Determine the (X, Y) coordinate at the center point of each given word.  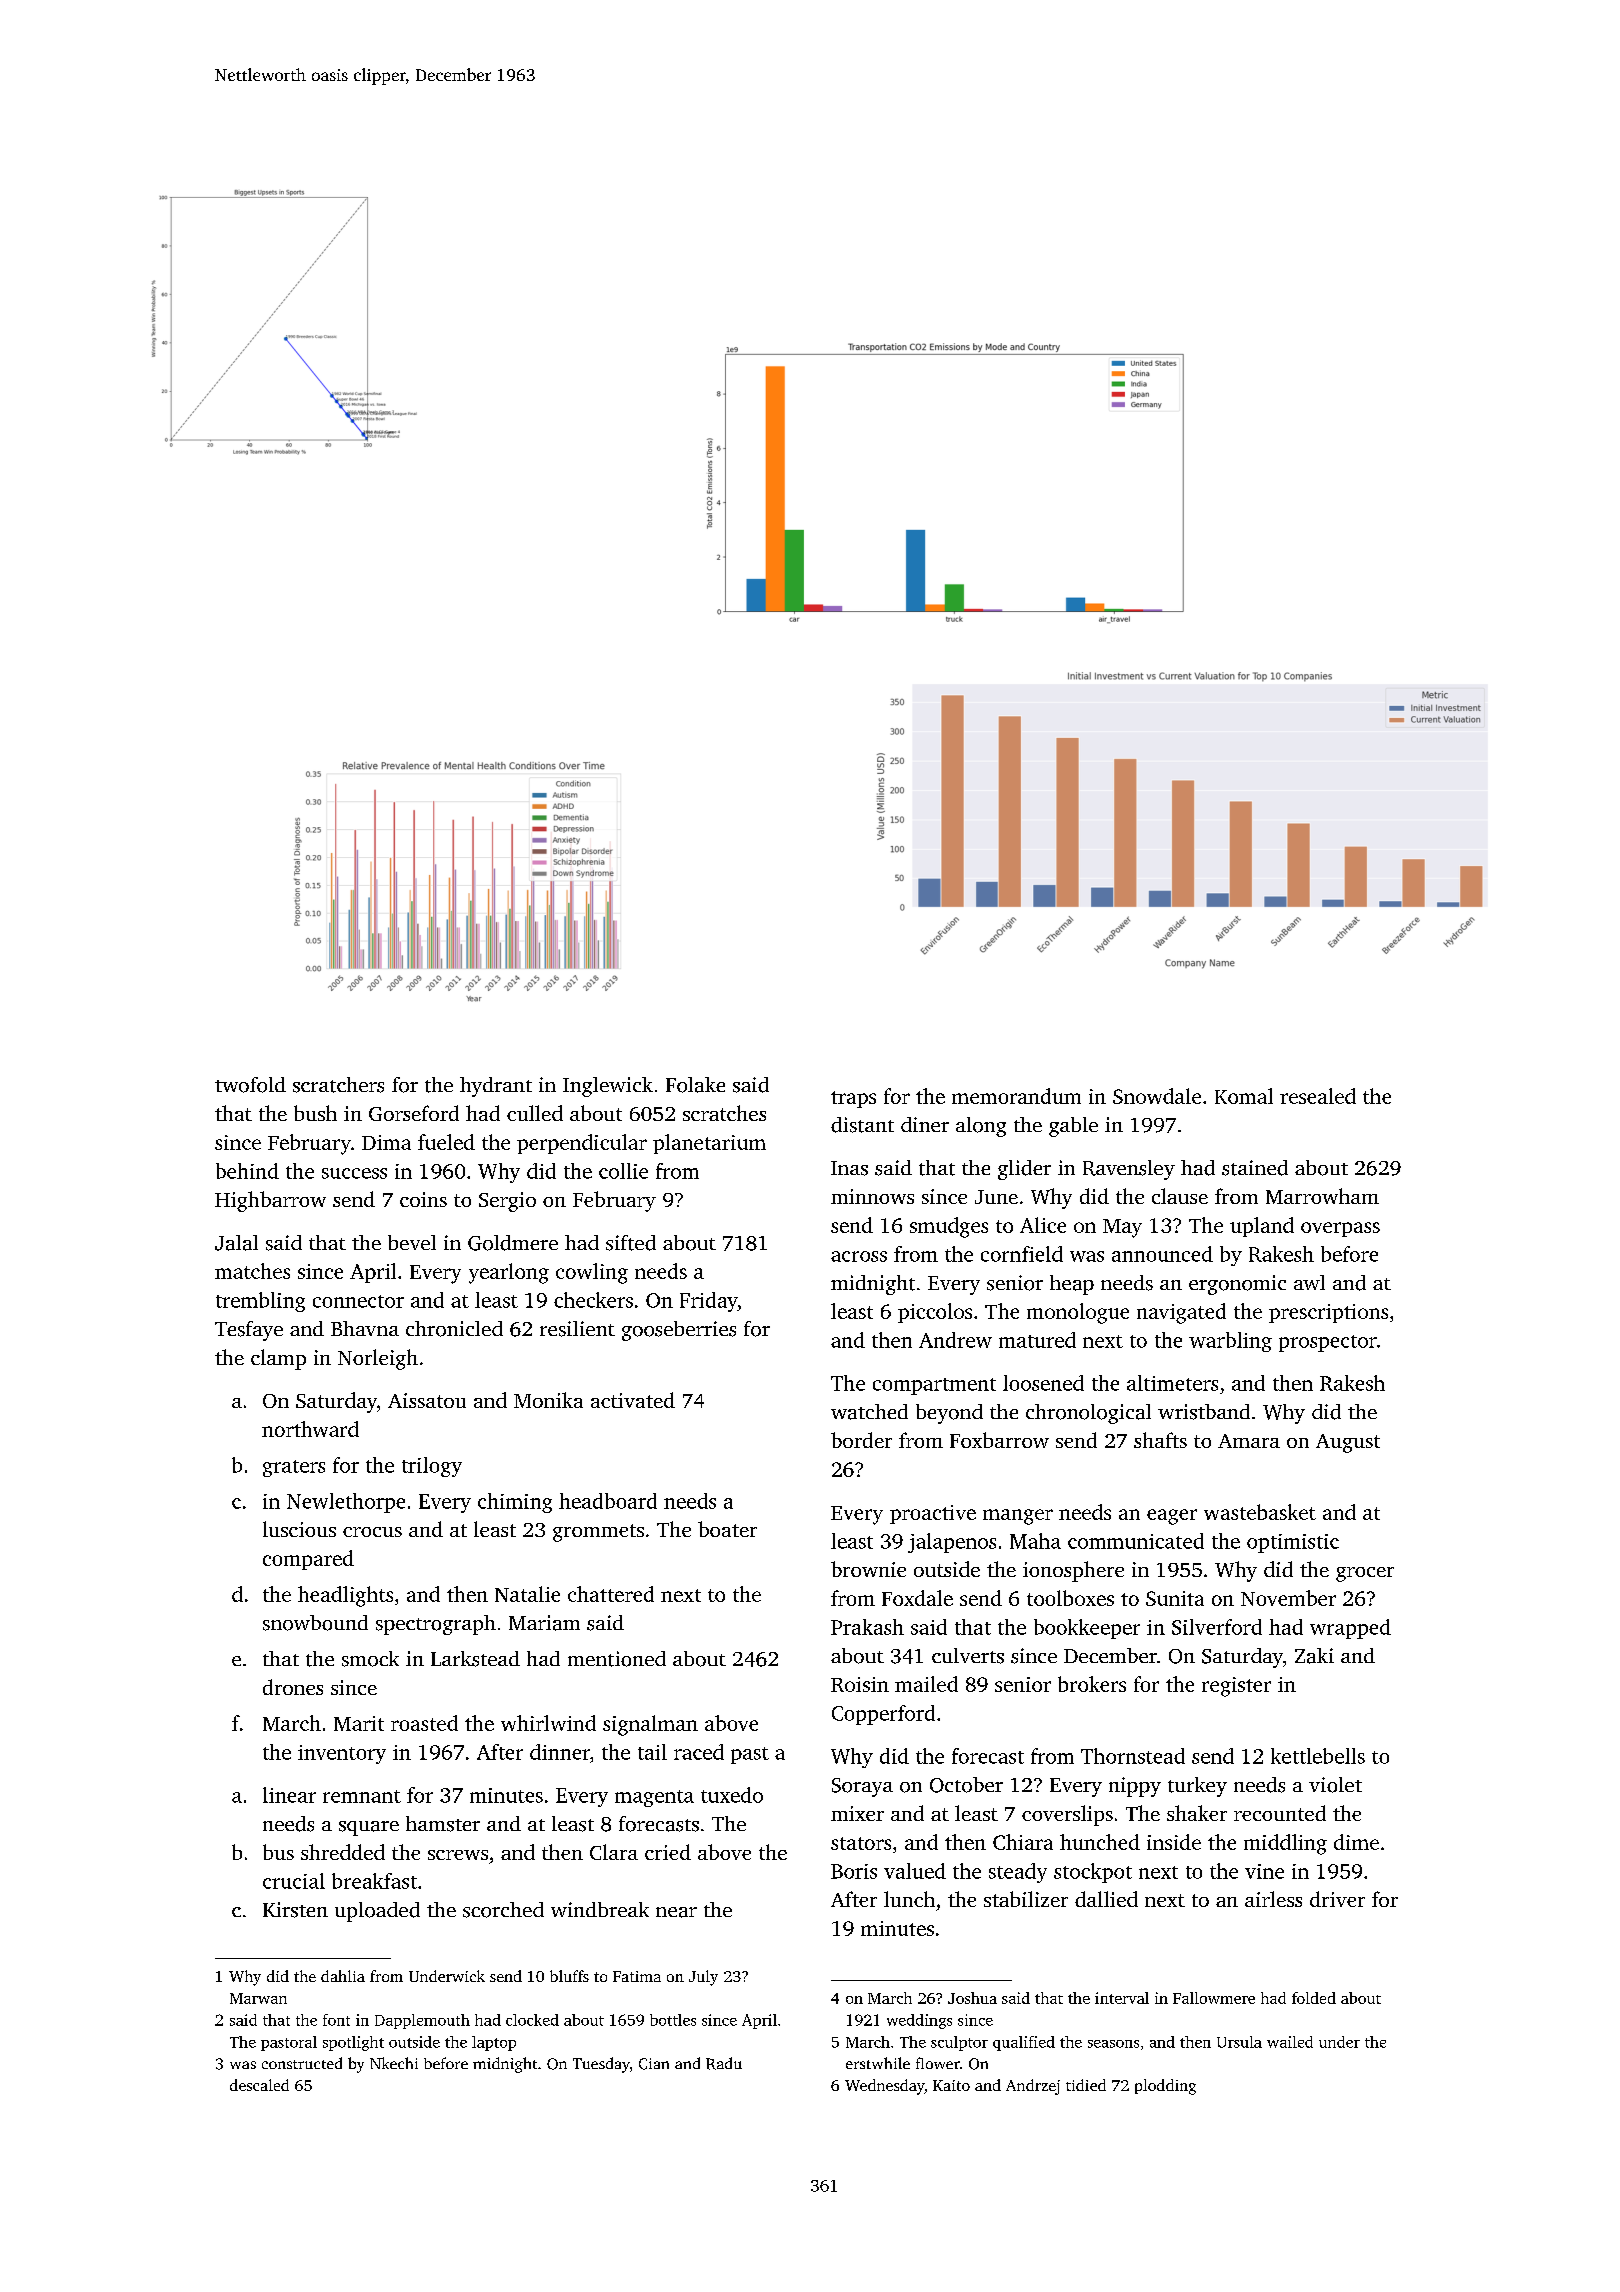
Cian (654, 2064)
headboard (608, 1501)
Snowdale (1157, 1096)
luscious (299, 1529)
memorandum (1016, 1096)
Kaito (951, 2085)
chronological (1088, 1414)
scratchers (338, 1085)
